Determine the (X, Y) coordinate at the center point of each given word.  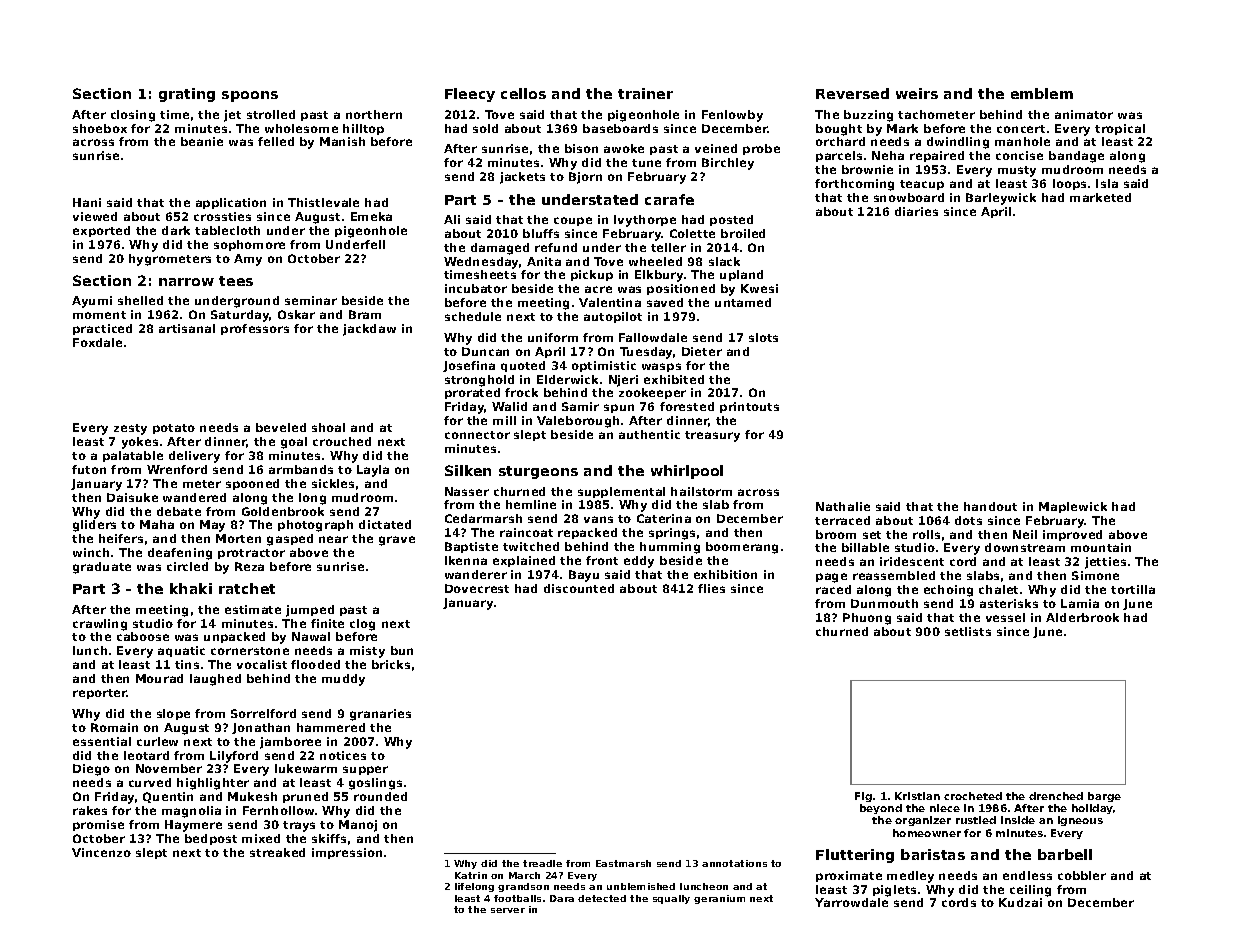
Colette (692, 233)
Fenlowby (732, 116)
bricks (391, 664)
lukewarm (306, 768)
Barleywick (1001, 199)
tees (236, 281)
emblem (1042, 93)
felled (276, 141)
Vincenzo (101, 852)
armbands (301, 469)
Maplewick (1073, 507)
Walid (509, 406)
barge (1104, 797)
